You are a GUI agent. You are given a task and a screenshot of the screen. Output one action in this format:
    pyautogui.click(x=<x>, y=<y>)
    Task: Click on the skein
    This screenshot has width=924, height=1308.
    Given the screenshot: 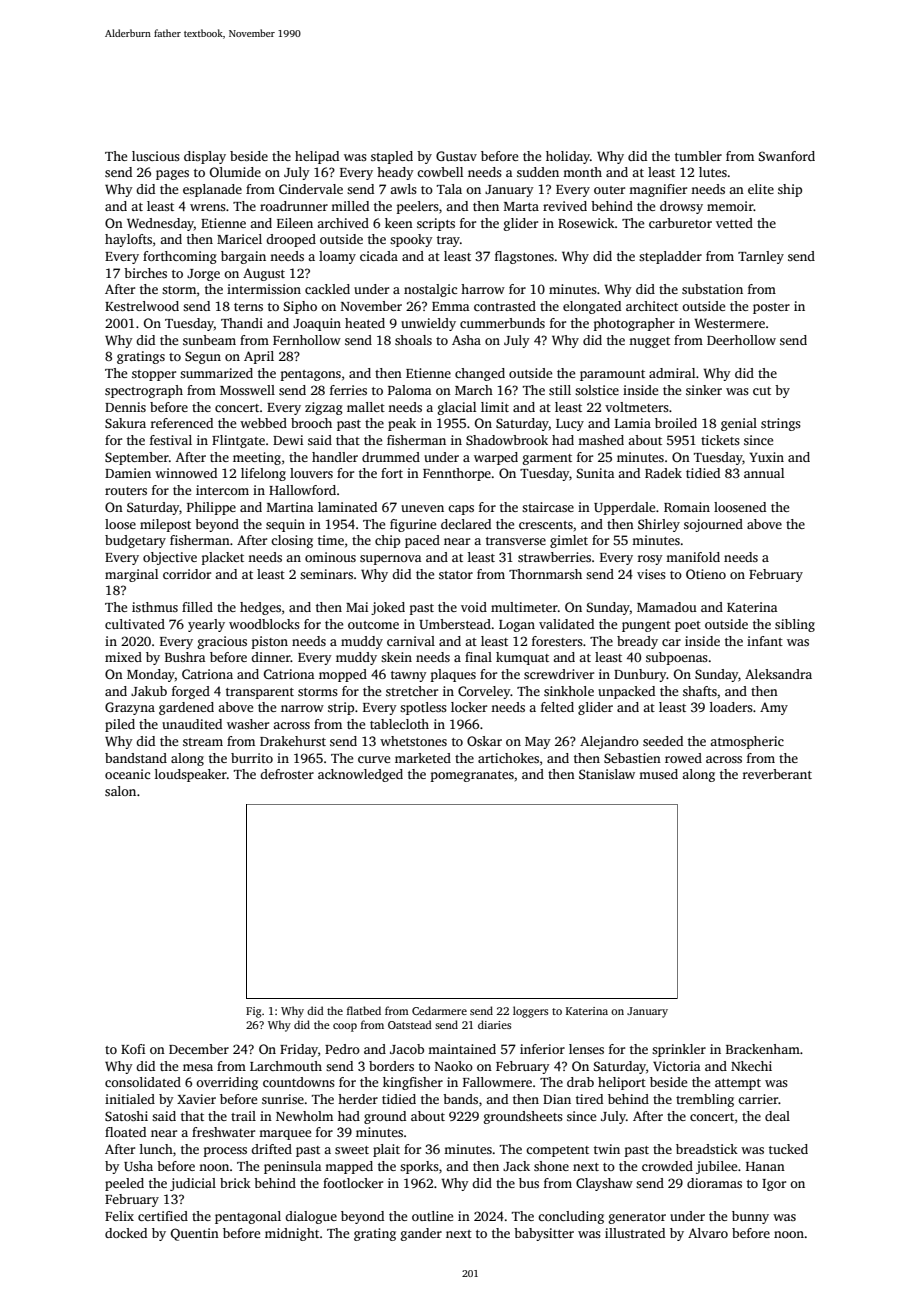 What is the action you would take?
    pyautogui.click(x=396, y=657)
